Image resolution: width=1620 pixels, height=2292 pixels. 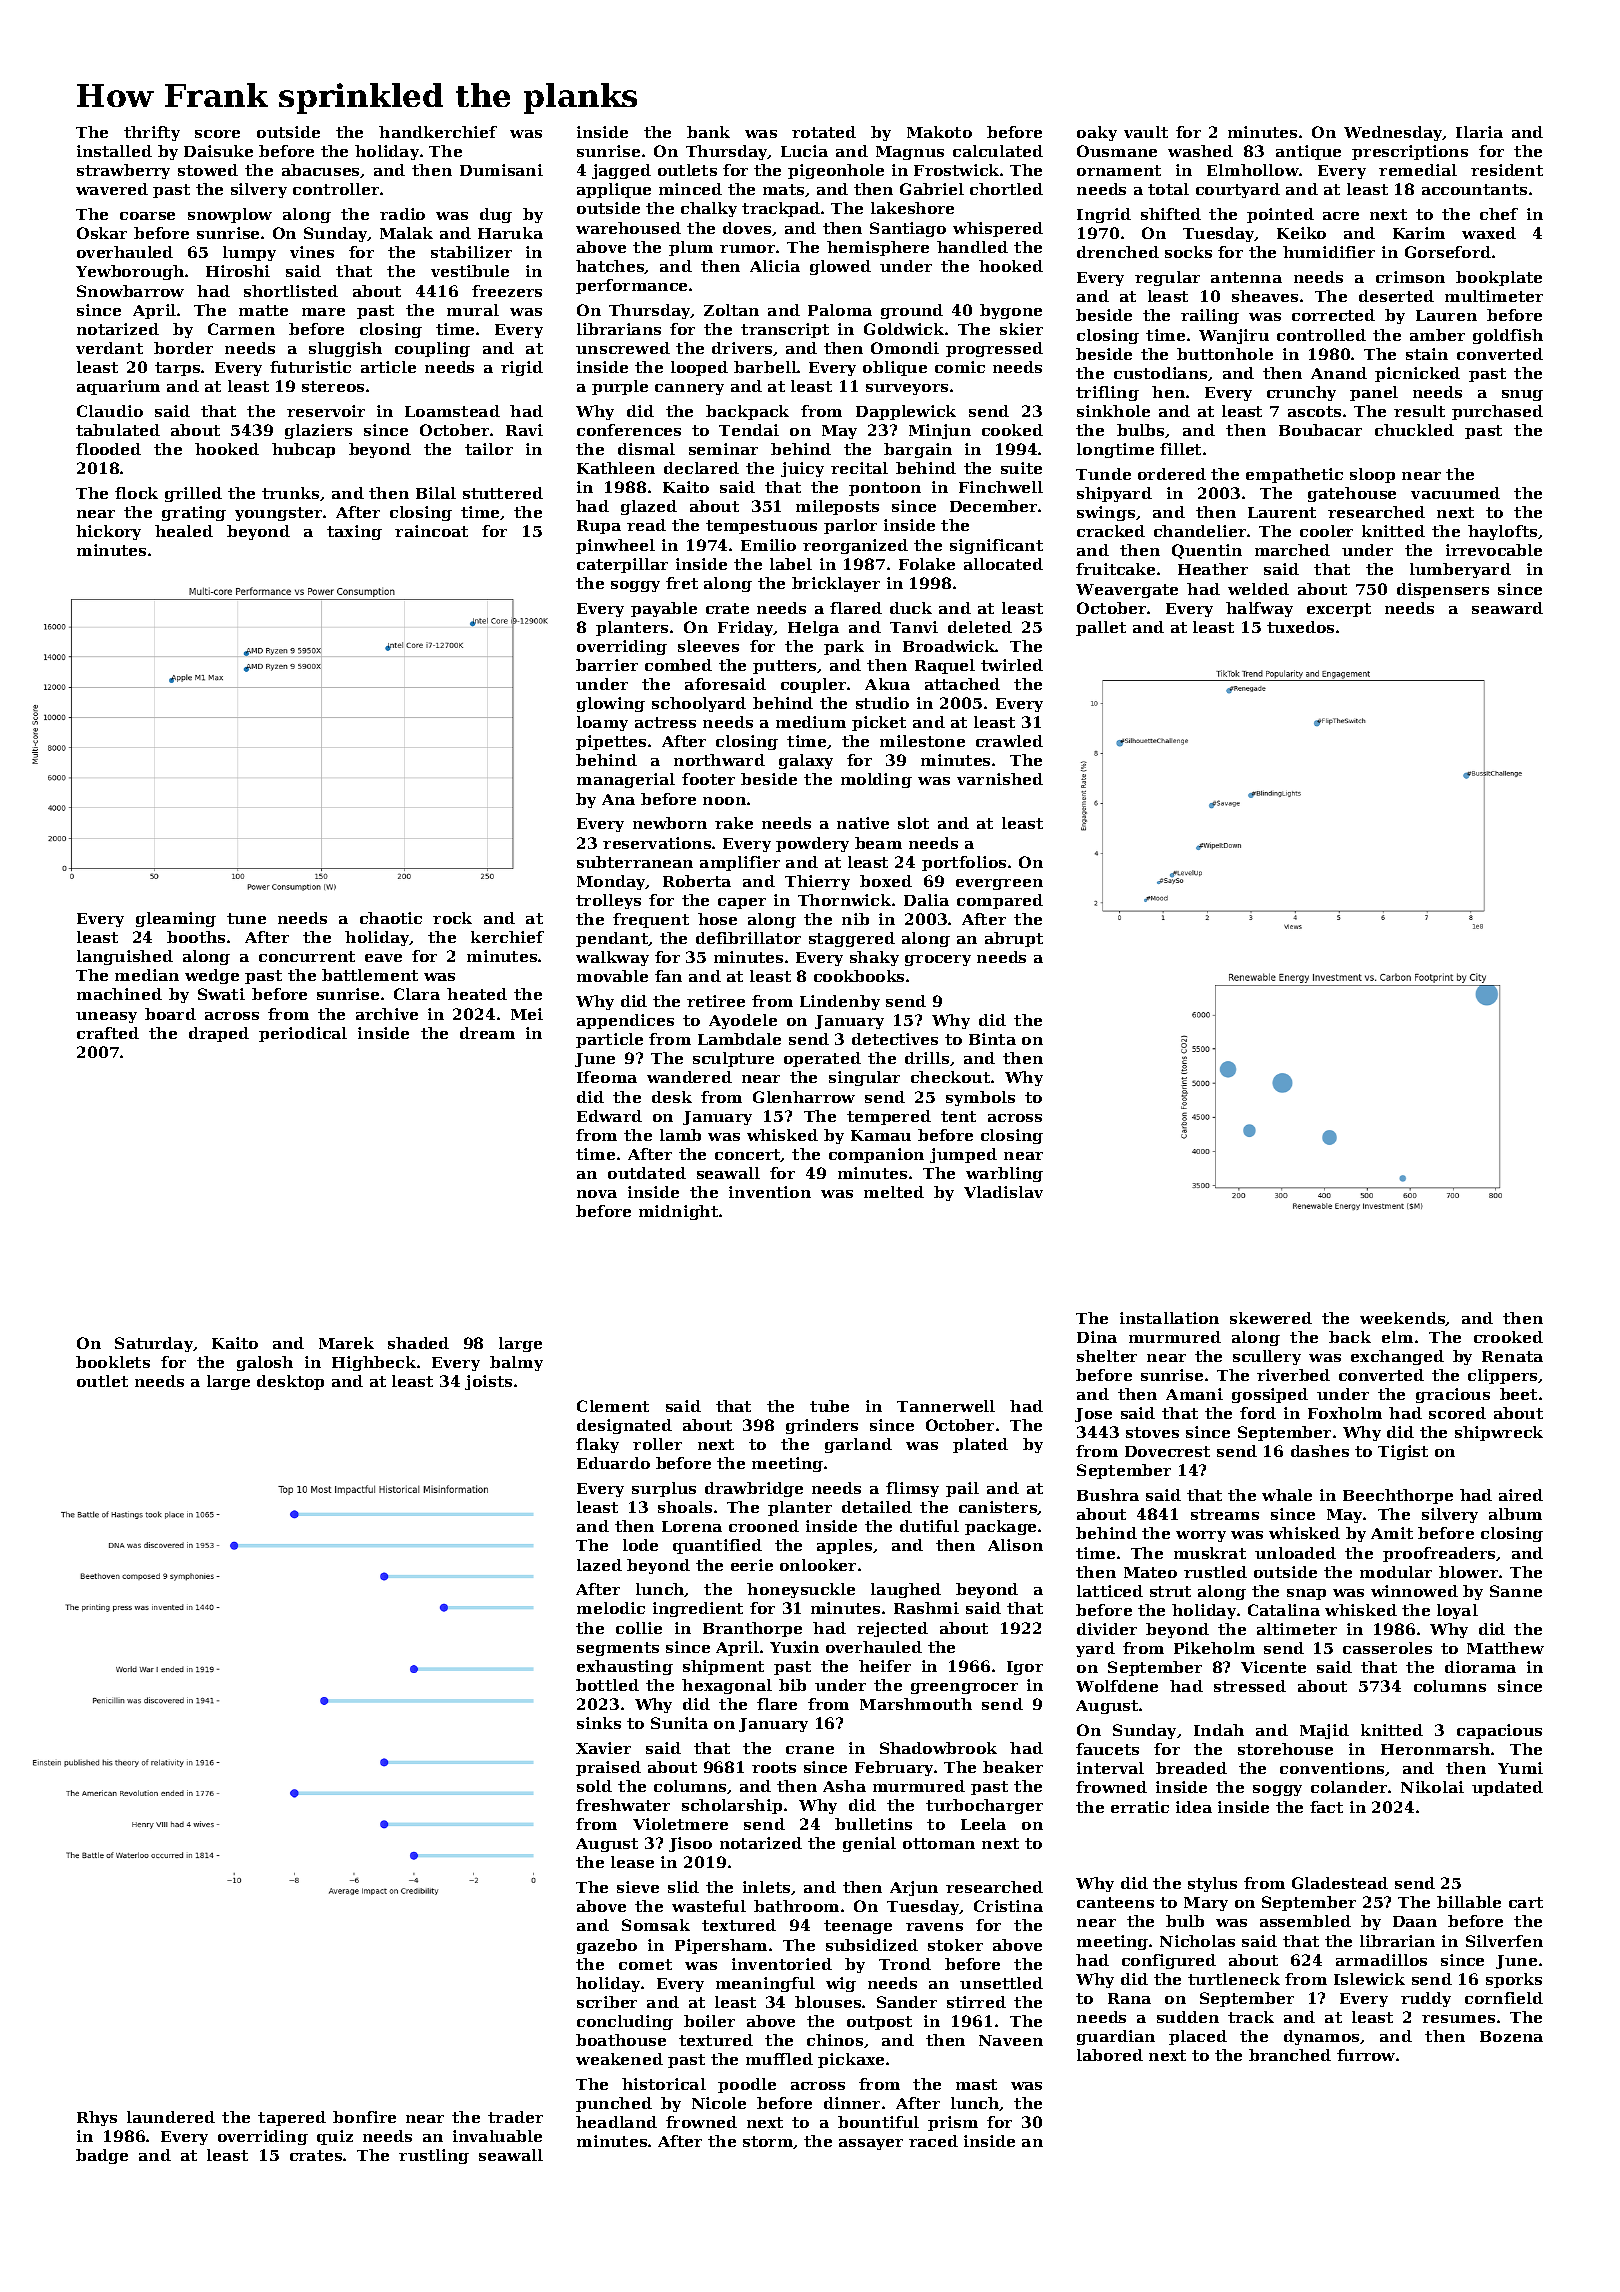 What do you see at coordinates (97, 2118) in the screenshot?
I see `Rhys` at bounding box center [97, 2118].
